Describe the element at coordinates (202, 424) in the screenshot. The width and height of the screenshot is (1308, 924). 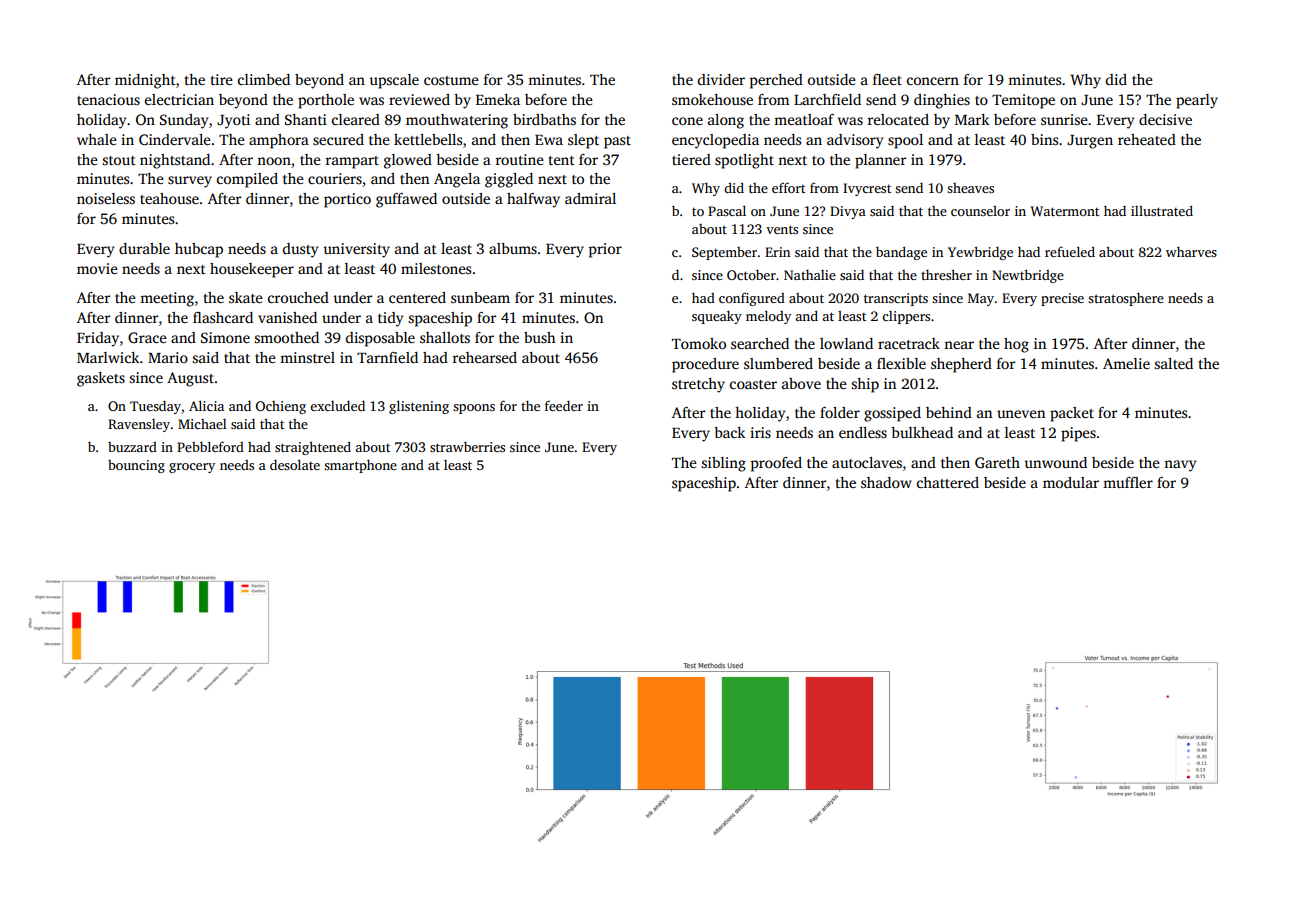
I see `Michael` at that location.
